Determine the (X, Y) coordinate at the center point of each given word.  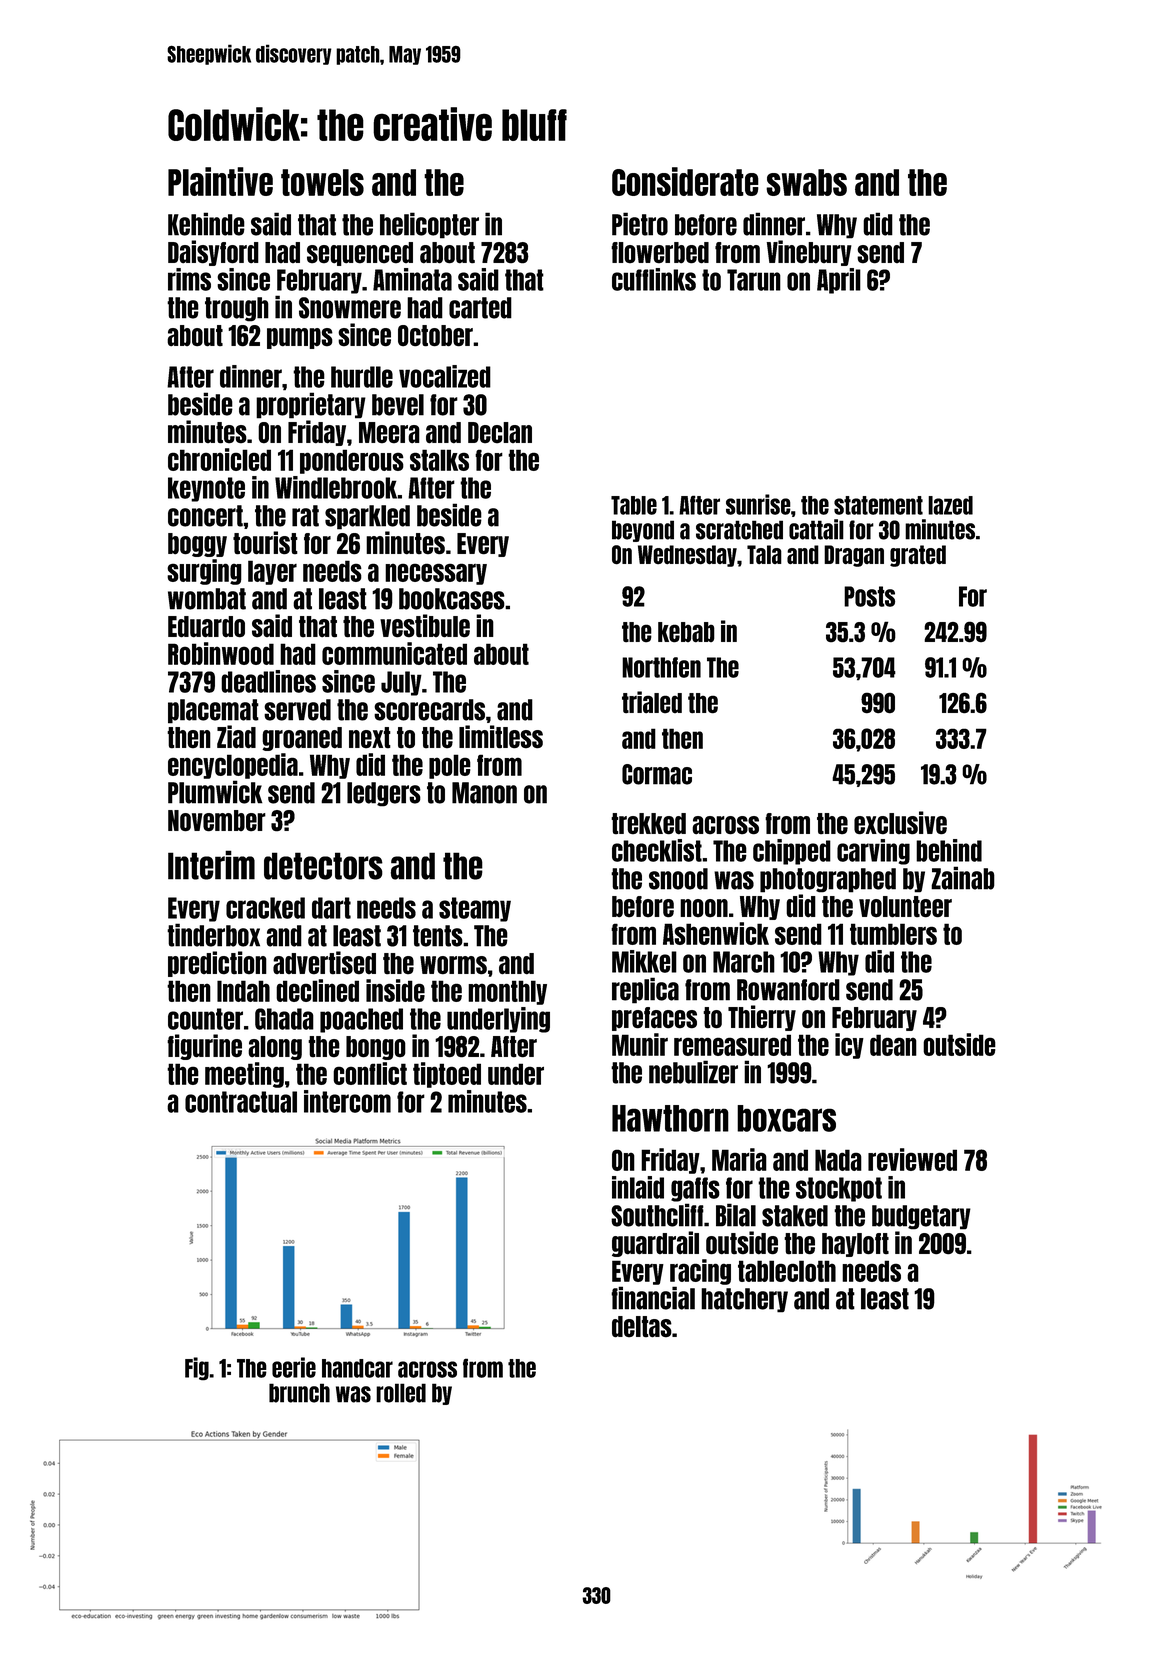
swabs (806, 182)
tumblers (893, 934)
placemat (213, 711)
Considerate (685, 181)
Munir (640, 1044)
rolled (401, 1393)
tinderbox (213, 935)
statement (878, 505)
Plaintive (220, 181)
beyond (643, 531)
